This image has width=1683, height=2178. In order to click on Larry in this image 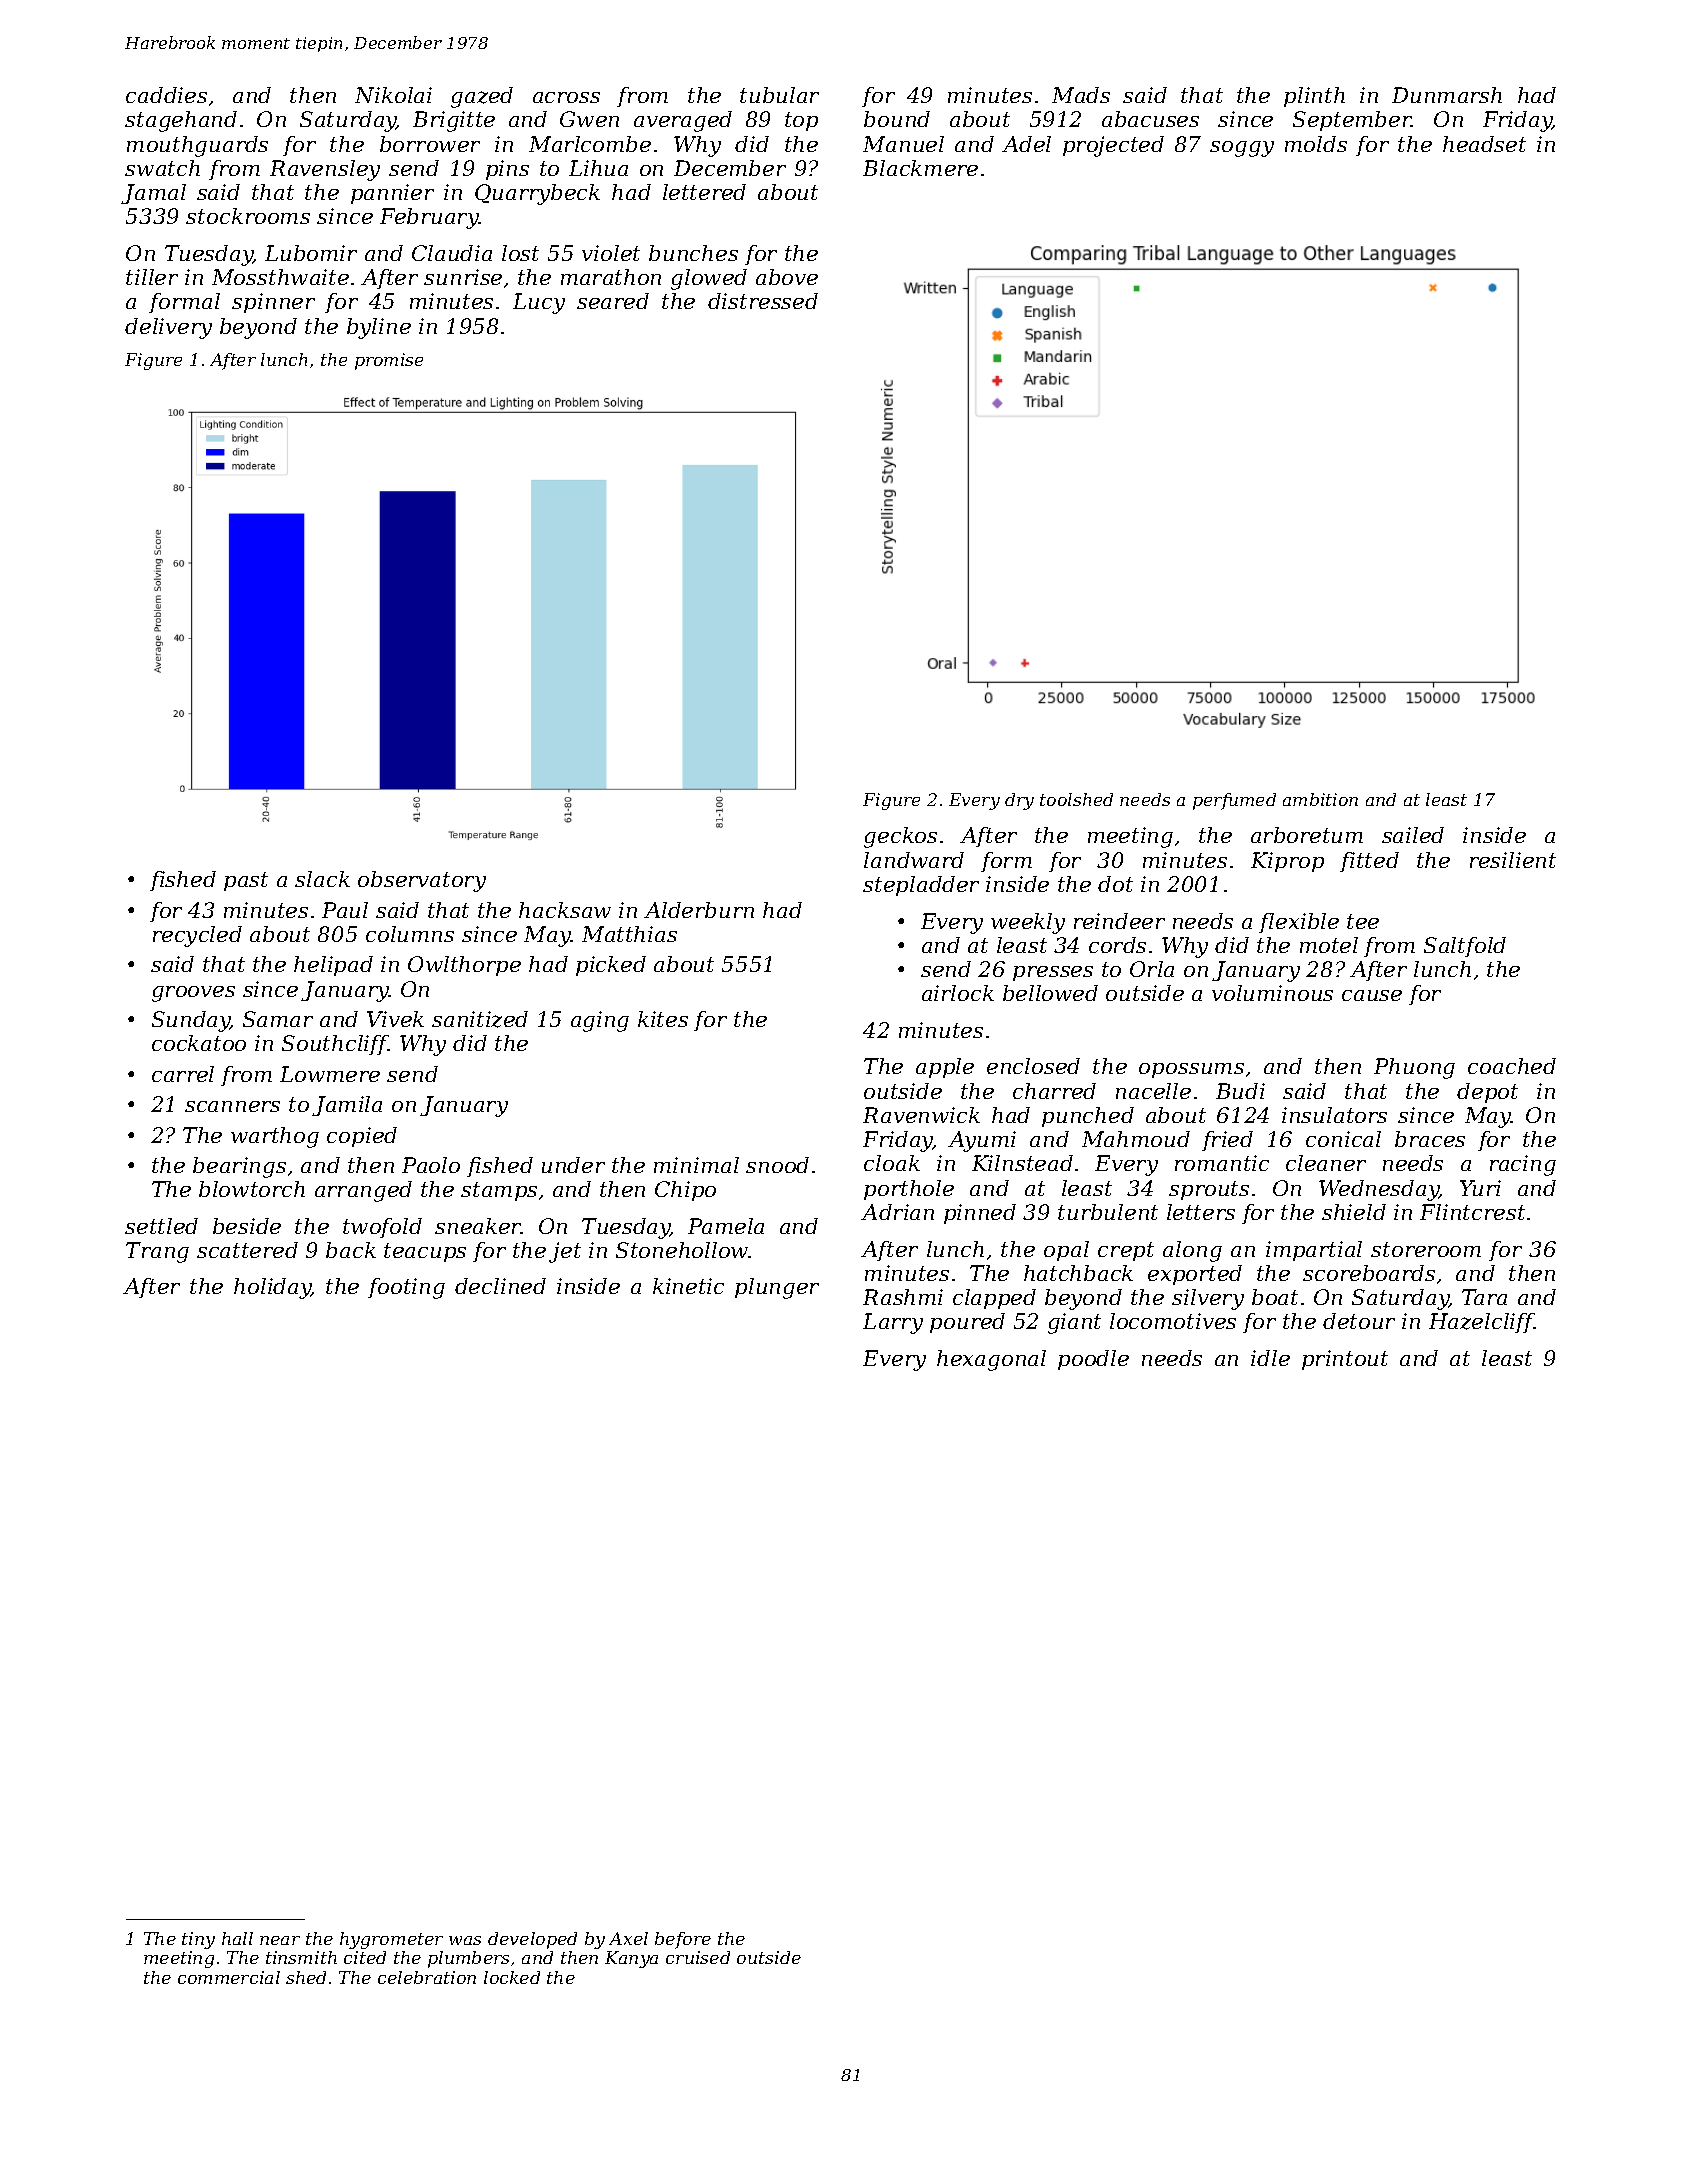, I will do `click(893, 1323)`.
